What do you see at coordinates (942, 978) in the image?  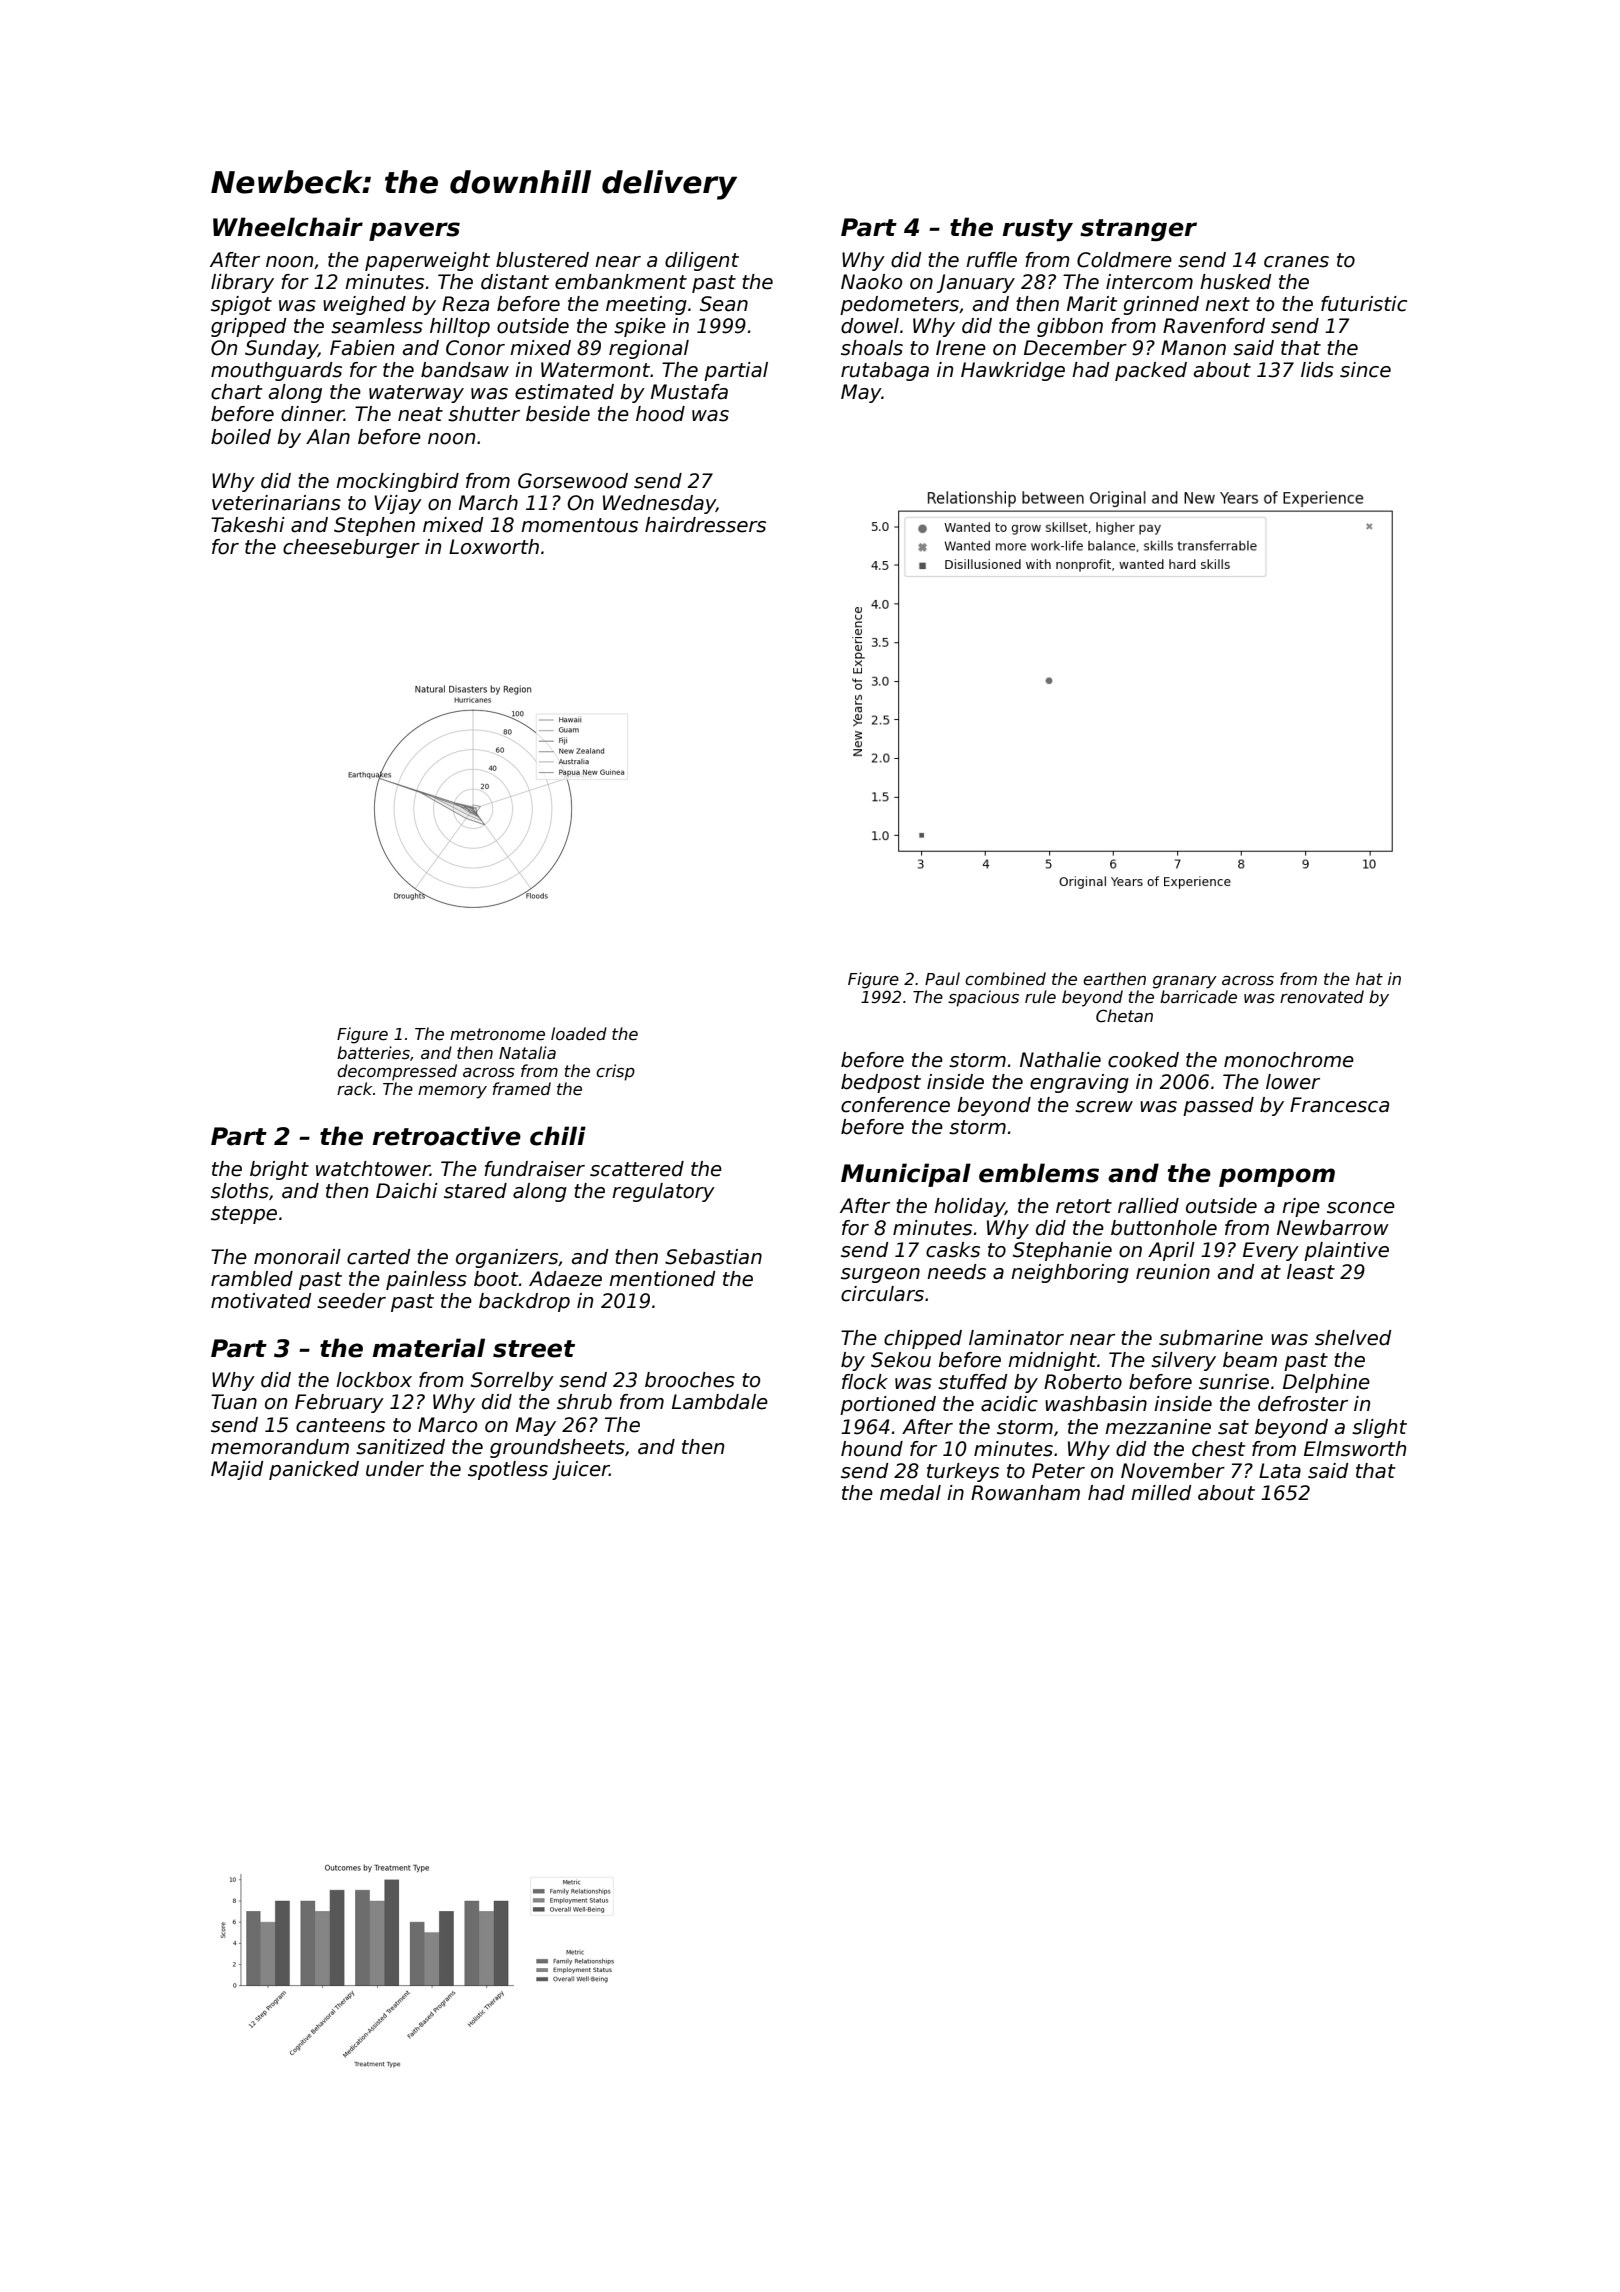 I see `Paul` at bounding box center [942, 978].
